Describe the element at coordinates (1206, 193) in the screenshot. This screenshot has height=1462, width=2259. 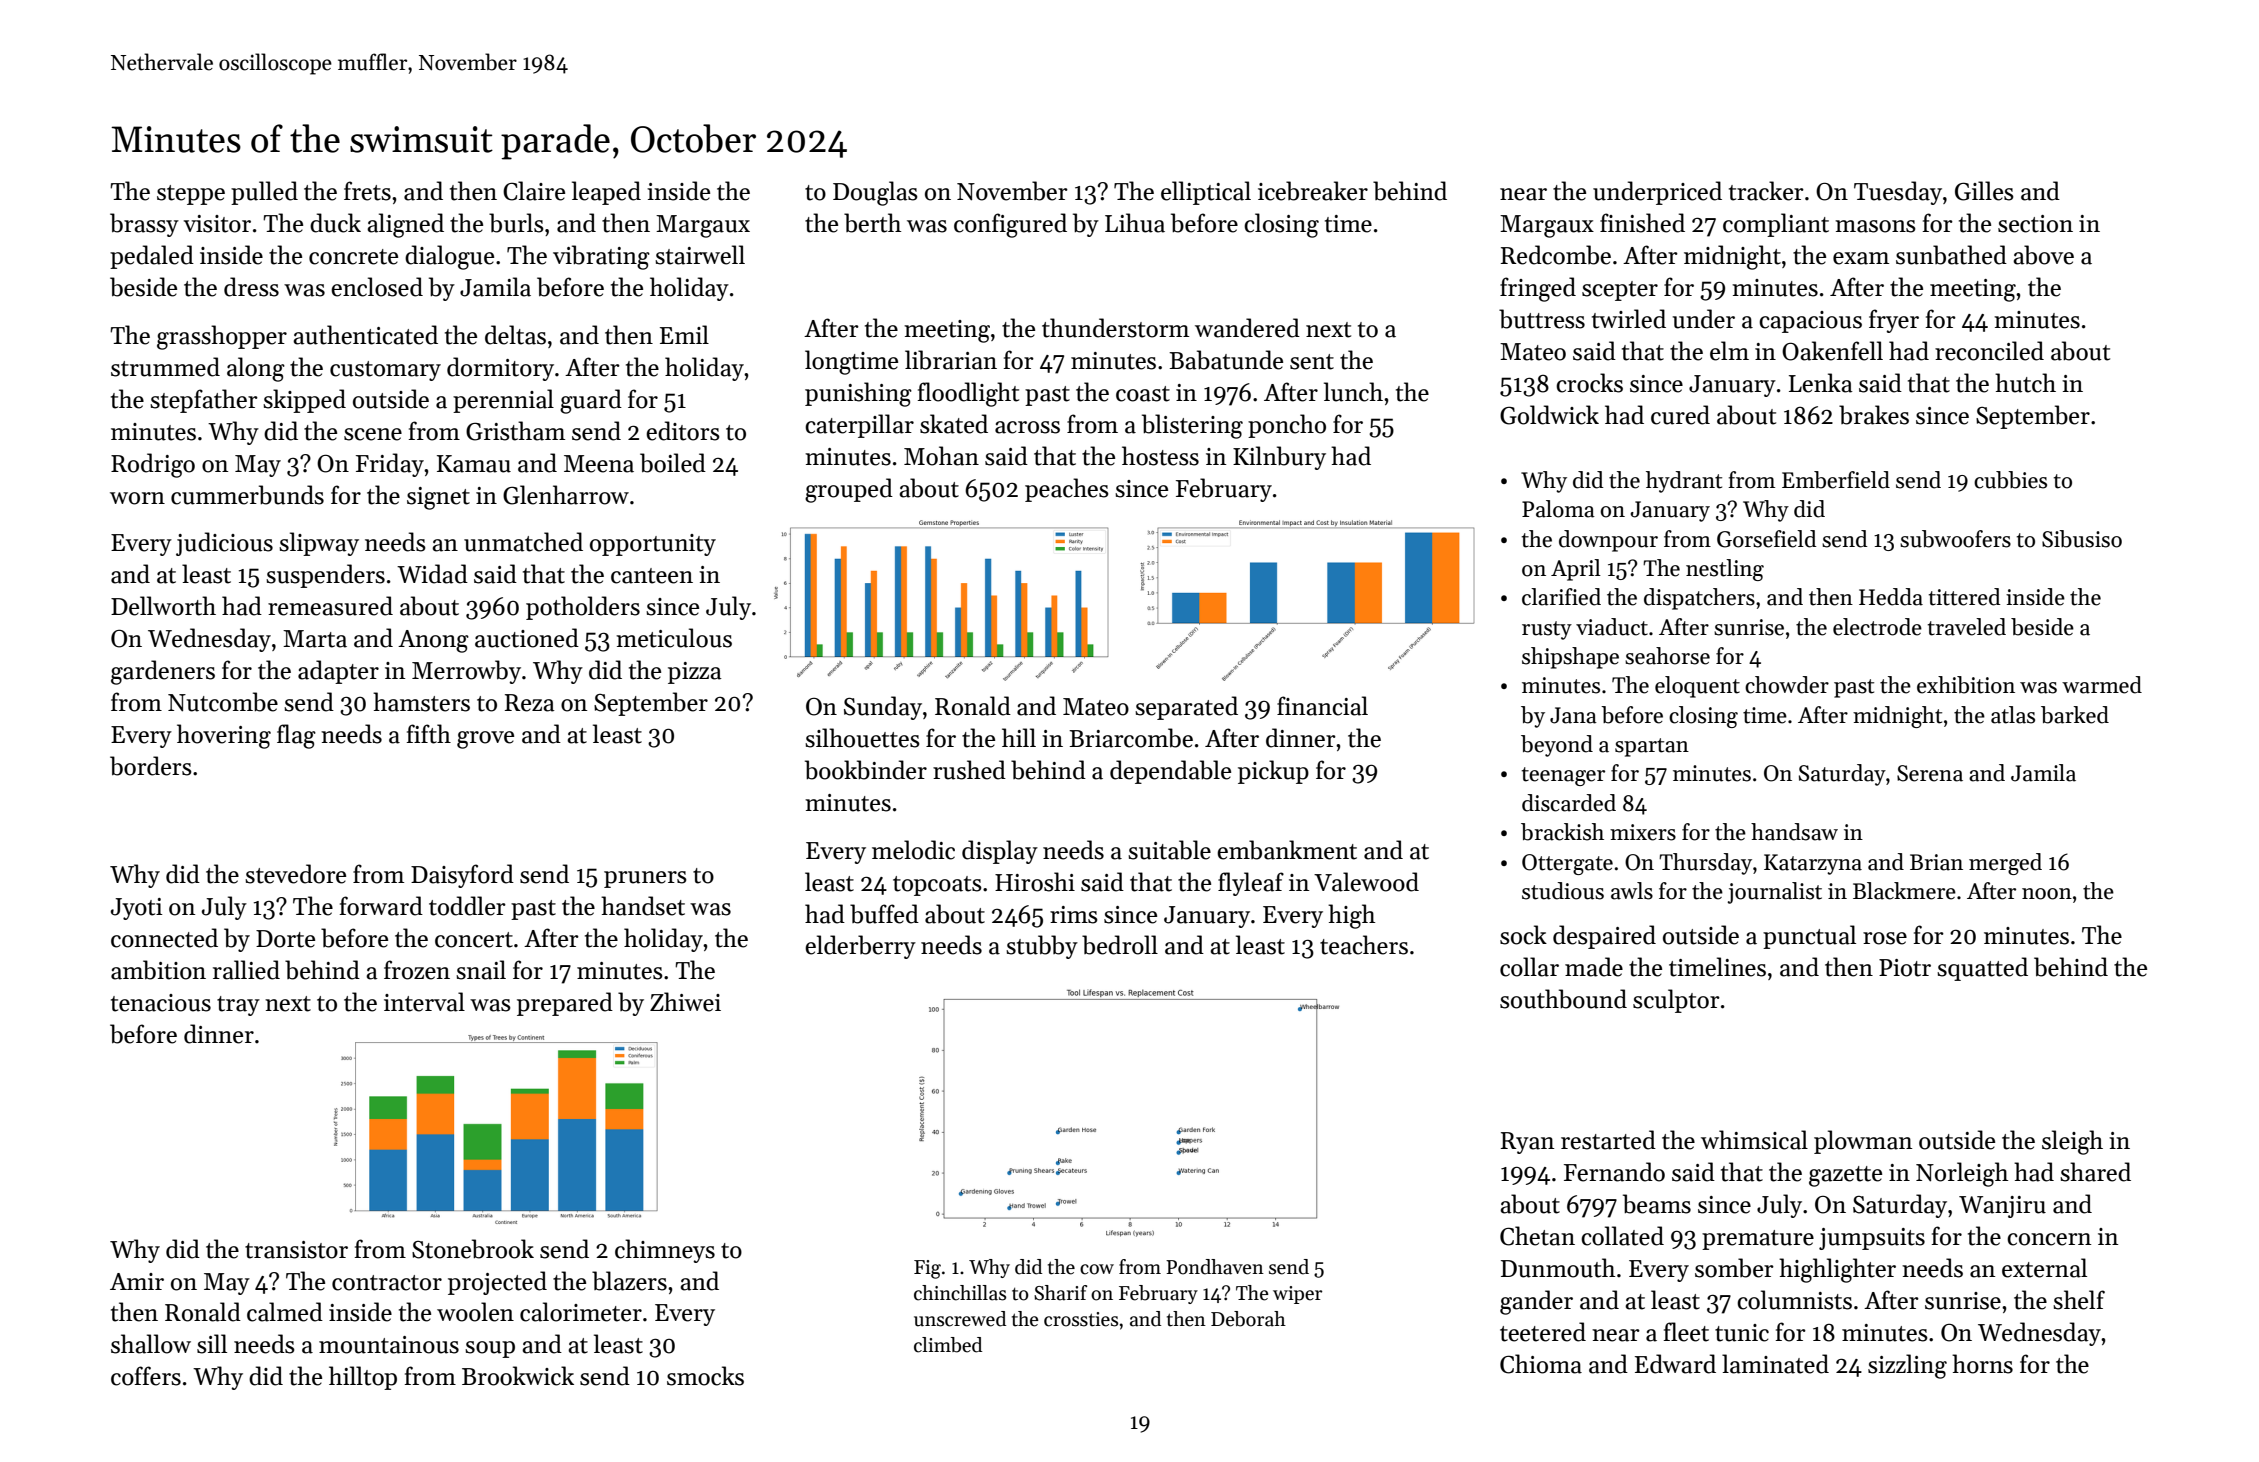
I see `elliptical` at that location.
